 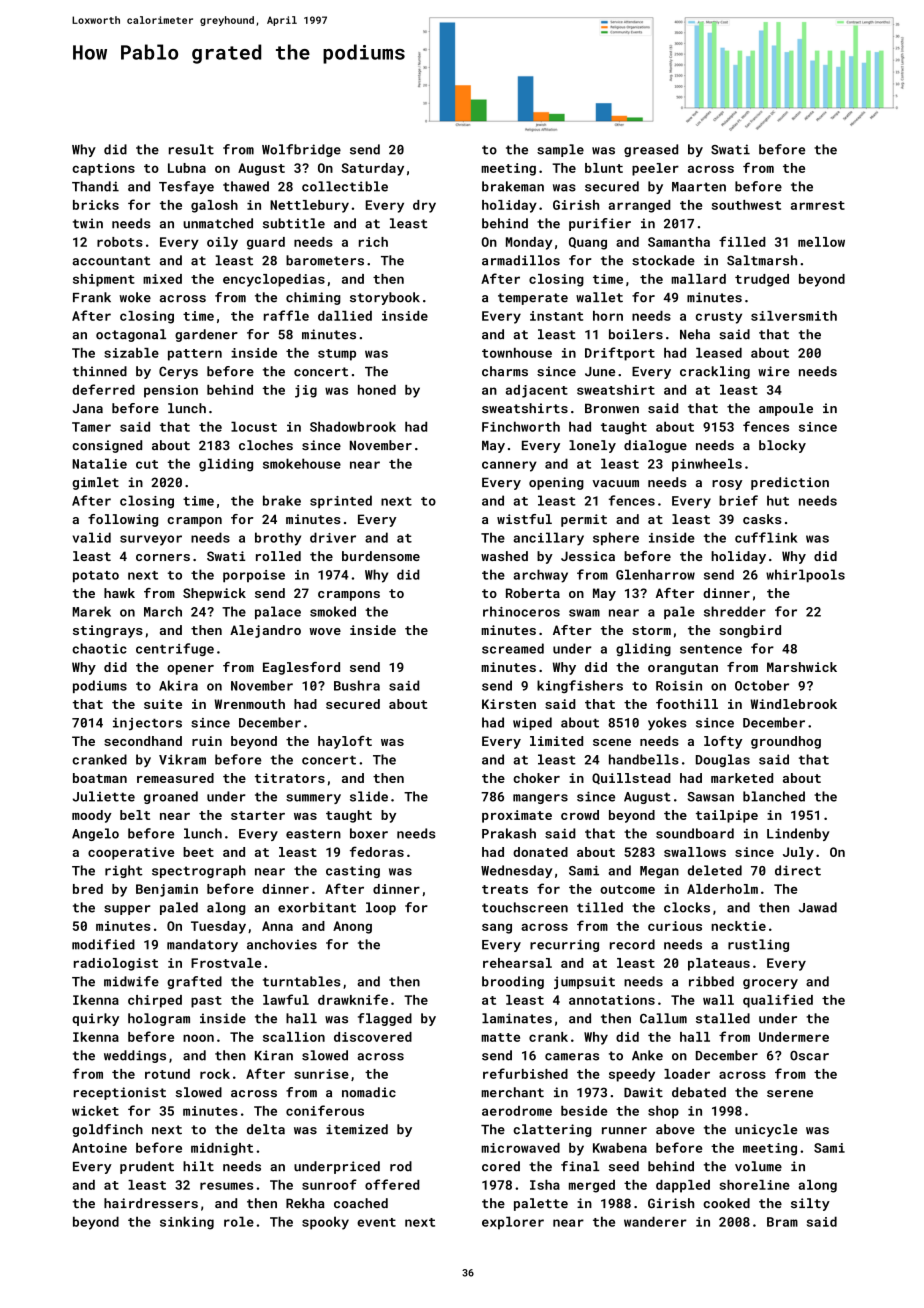 I want to click on past, so click(x=206, y=1002).
